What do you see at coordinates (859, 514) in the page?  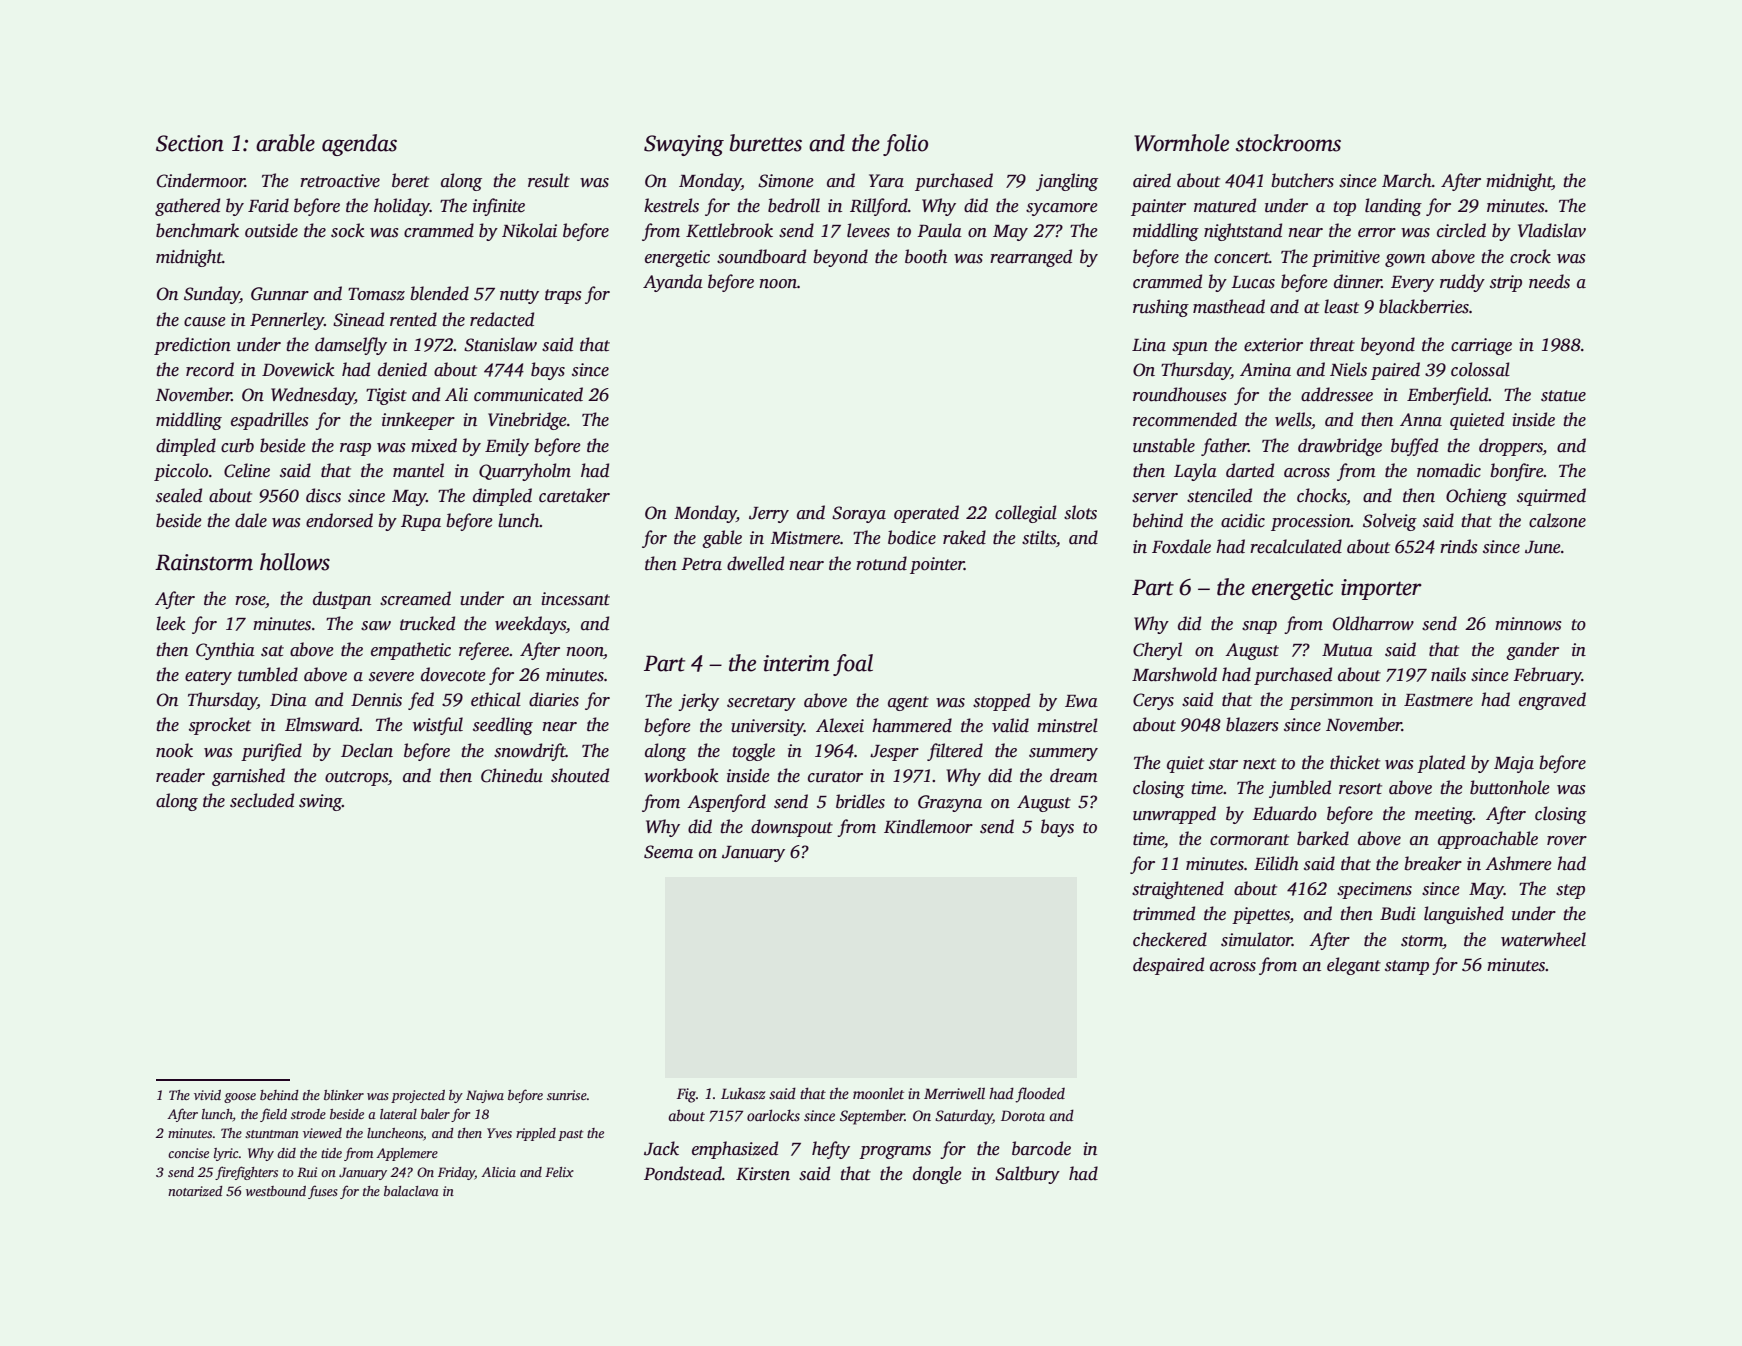 I see `Soraya` at bounding box center [859, 514].
